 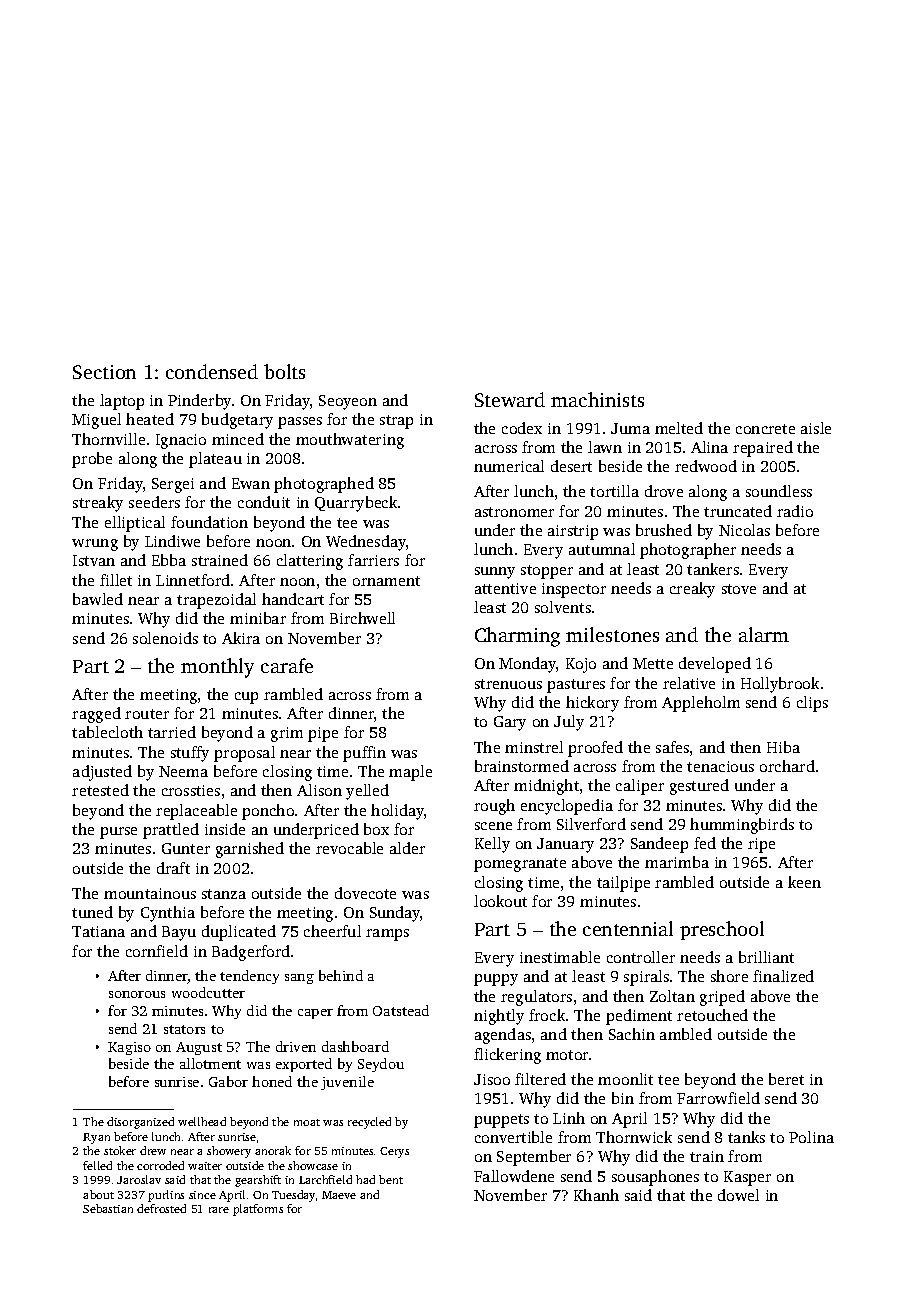 I want to click on handcart, so click(x=293, y=599).
